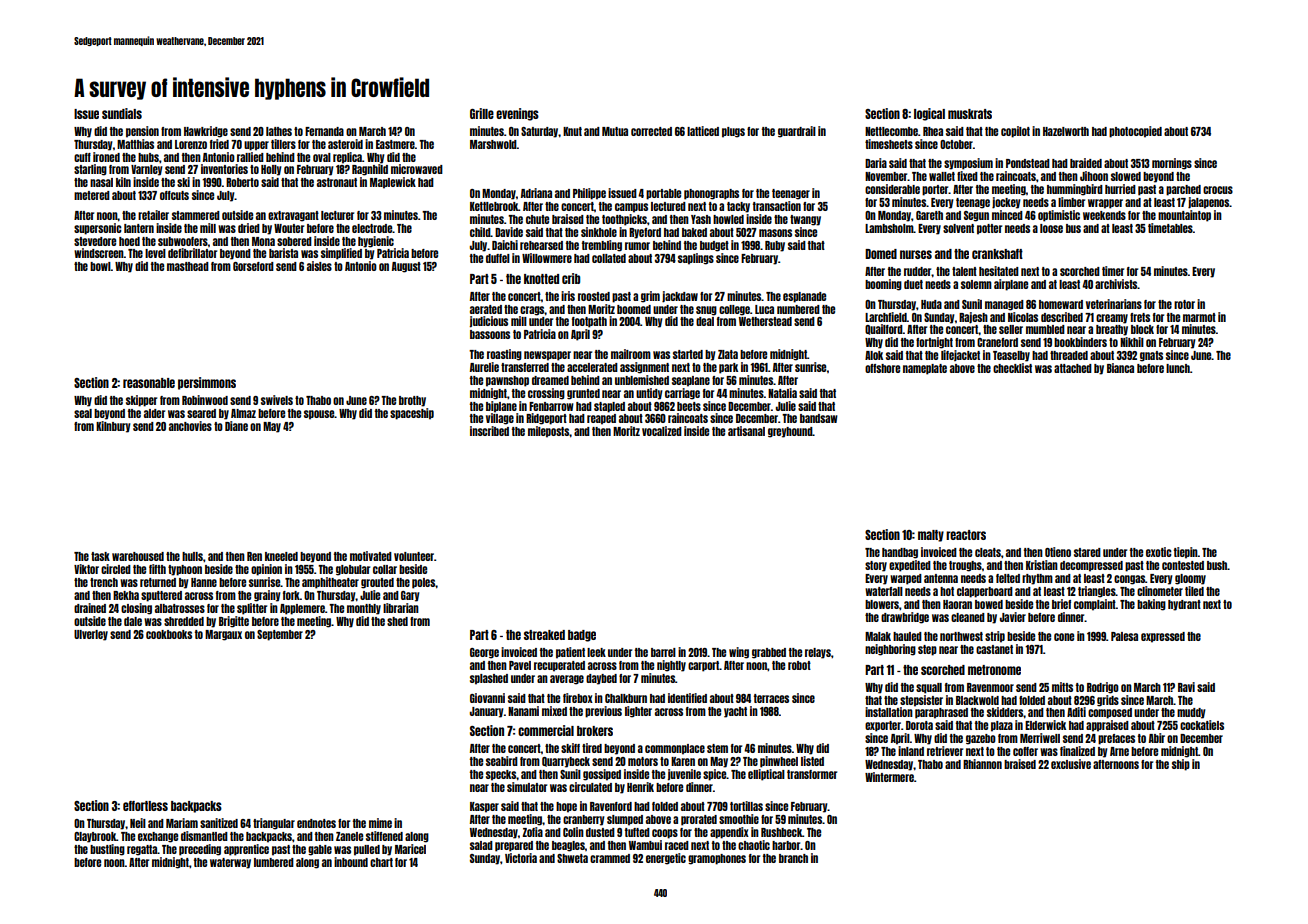 This screenshot has width=1308, height=924. Describe the element at coordinates (876, 566) in the screenshot. I see `story` at that location.
